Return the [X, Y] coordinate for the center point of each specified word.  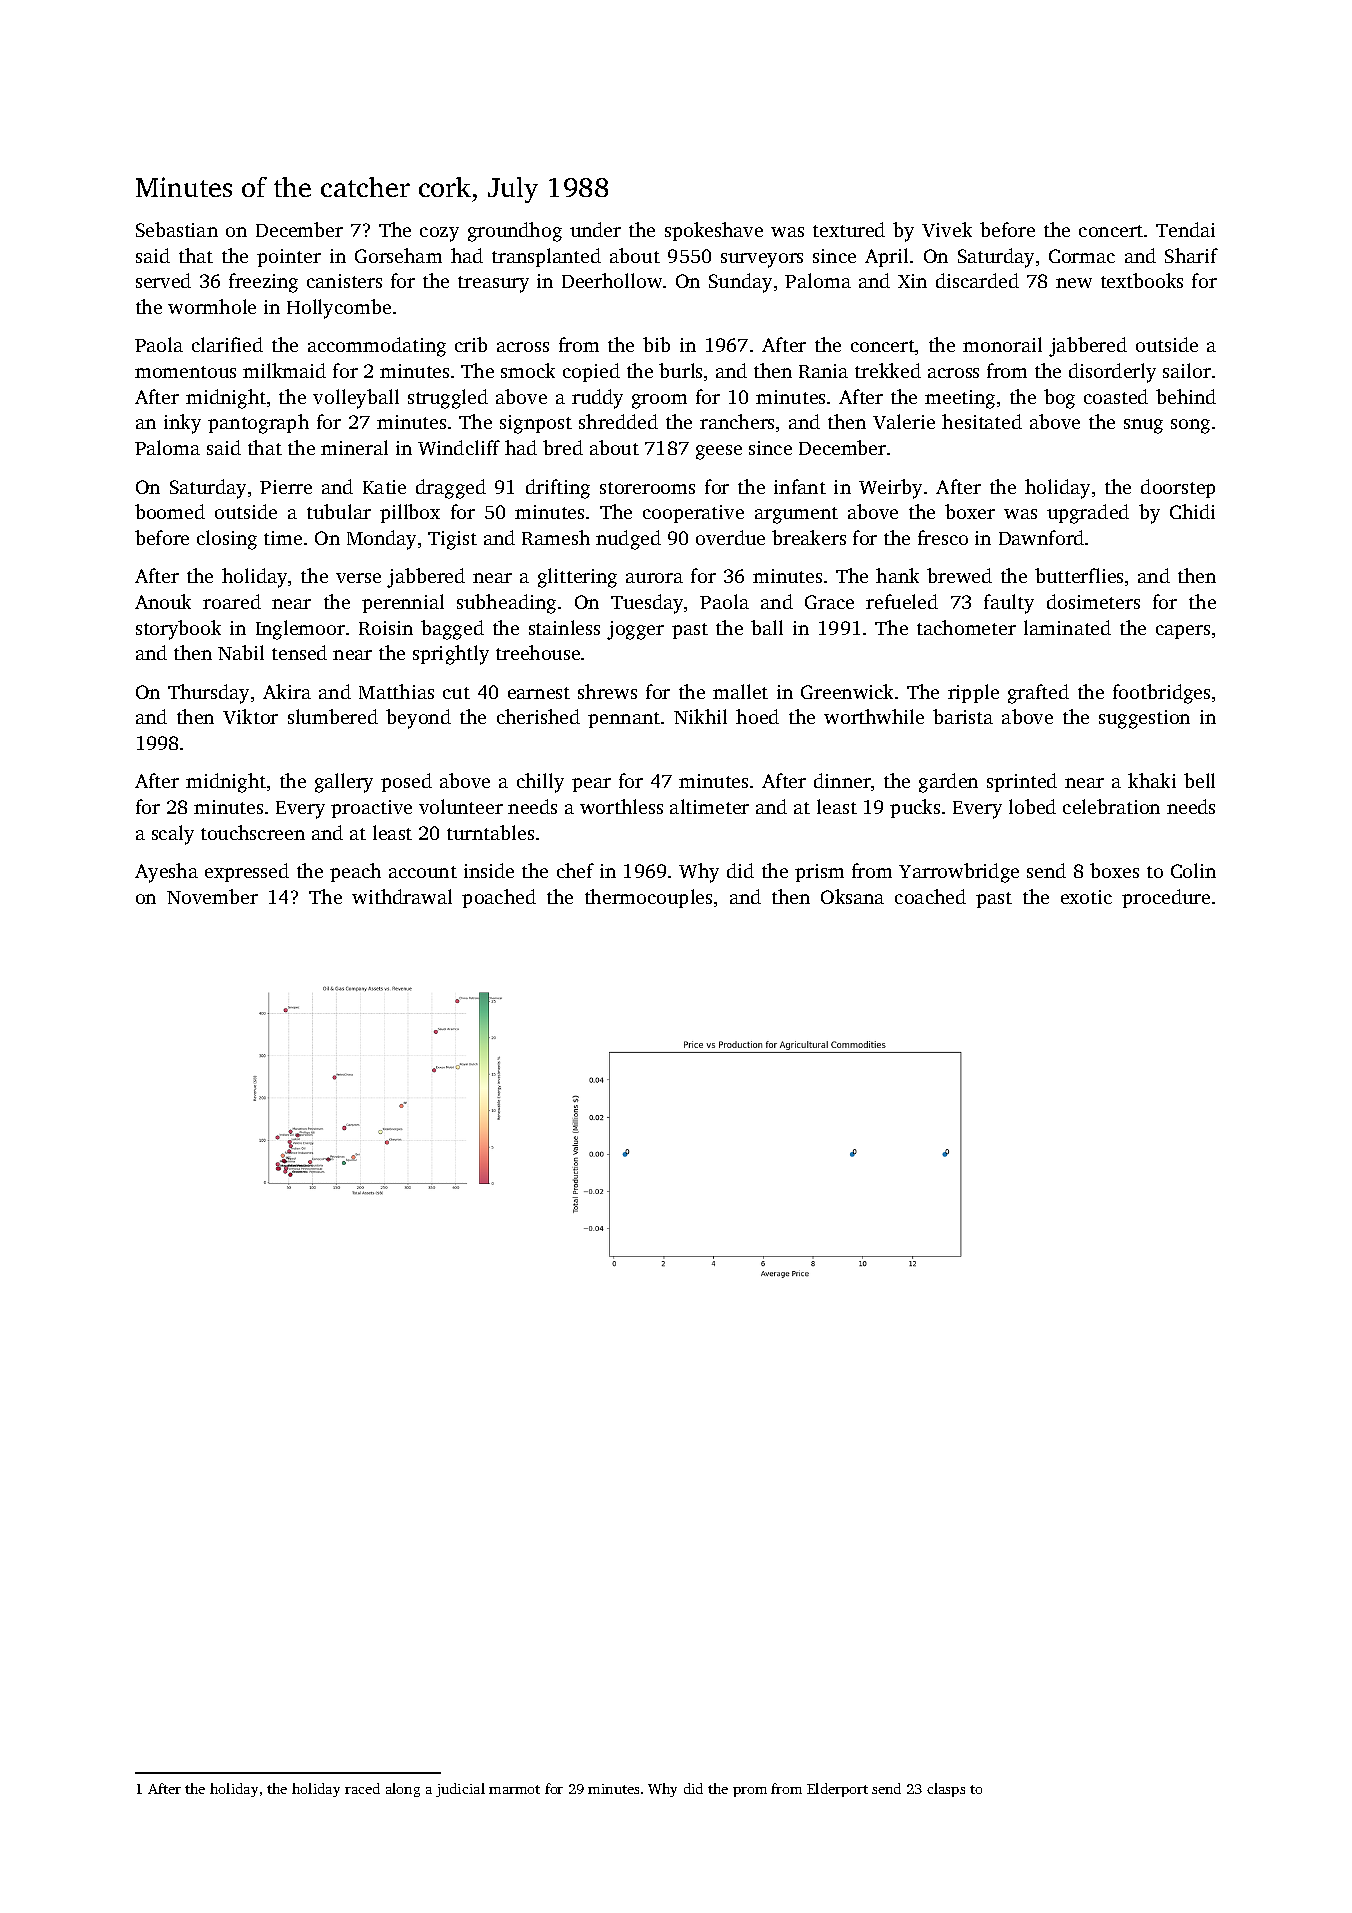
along [403, 1790]
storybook [178, 630]
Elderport [837, 1790]
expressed [247, 872]
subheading [506, 604]
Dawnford [1041, 537]
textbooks [1142, 280]
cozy [439, 234]
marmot [514, 1789]
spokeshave [714, 231]
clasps [946, 1790]
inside [489, 870]
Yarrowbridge [959, 873]
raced [362, 1788]
